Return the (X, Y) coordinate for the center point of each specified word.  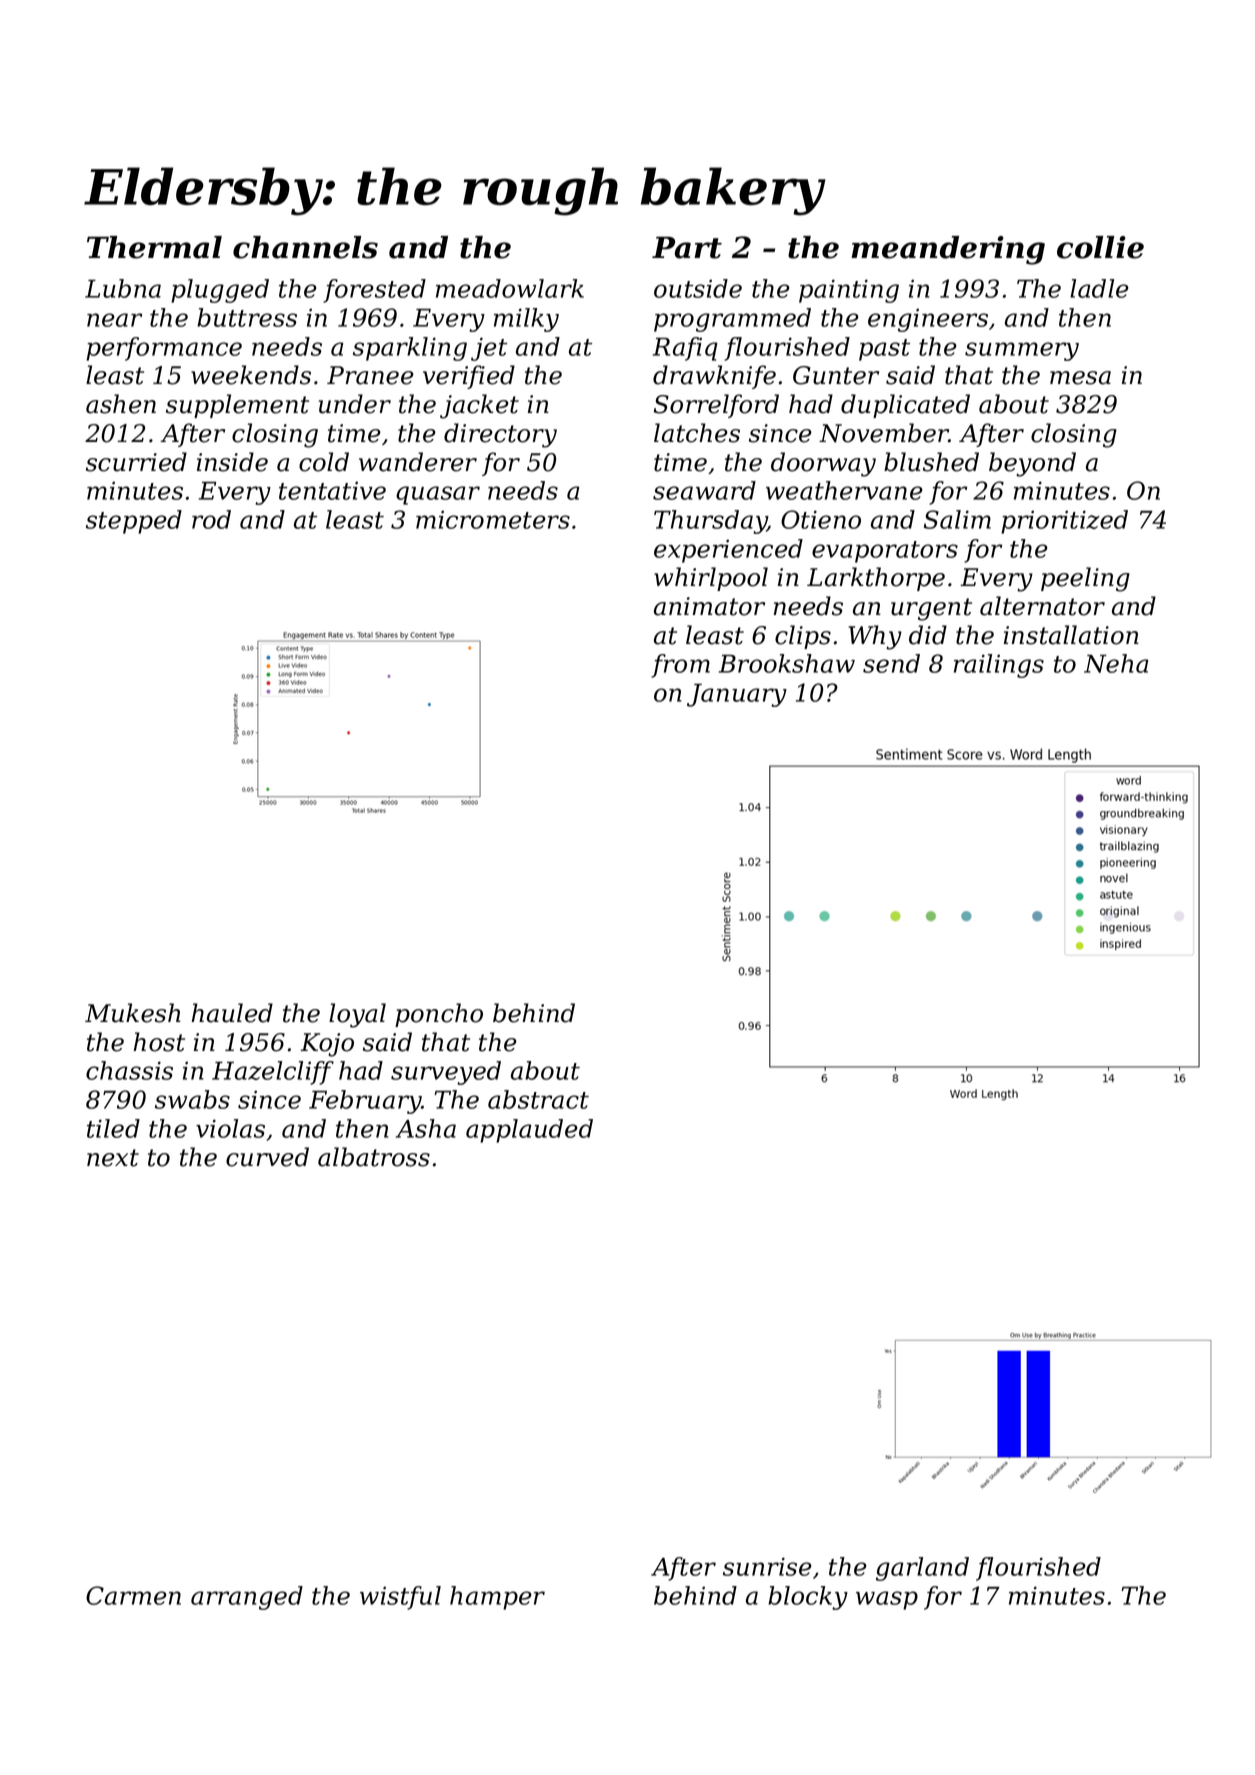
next (113, 1158)
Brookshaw (787, 663)
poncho (439, 1015)
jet (489, 349)
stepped (134, 522)
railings (999, 666)
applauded (529, 1131)
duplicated (905, 406)
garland (922, 1569)
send (891, 663)
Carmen (133, 1595)
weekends (251, 375)
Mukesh (133, 1013)
